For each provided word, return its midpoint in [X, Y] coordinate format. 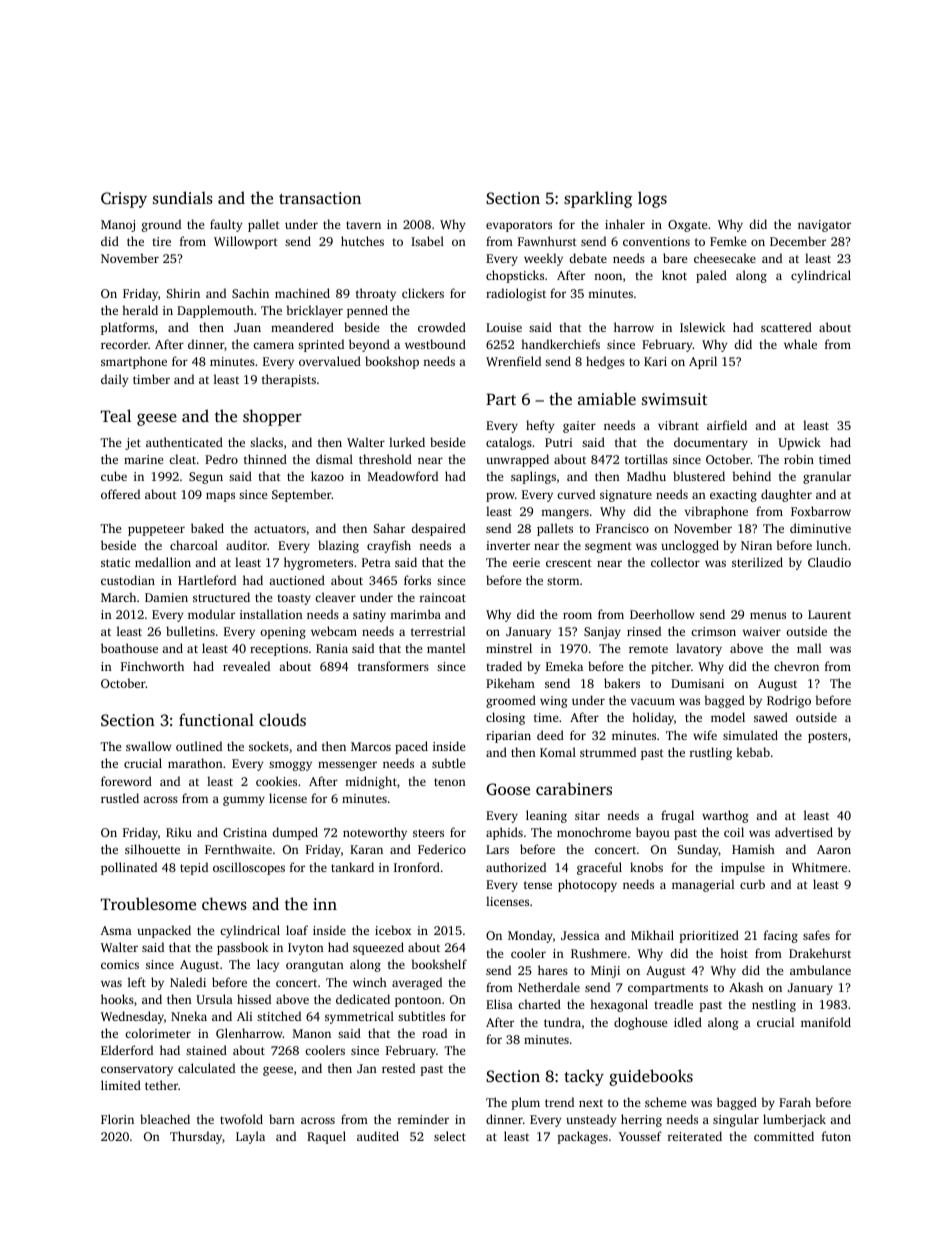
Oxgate [687, 226]
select [450, 1136]
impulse [743, 868]
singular [736, 1120]
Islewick [703, 327]
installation [271, 614]
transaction [320, 198]
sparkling [598, 199]
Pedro [221, 459]
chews [224, 903]
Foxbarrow [821, 511]
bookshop [392, 362]
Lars [497, 849]
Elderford [127, 1050]
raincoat [443, 597]
